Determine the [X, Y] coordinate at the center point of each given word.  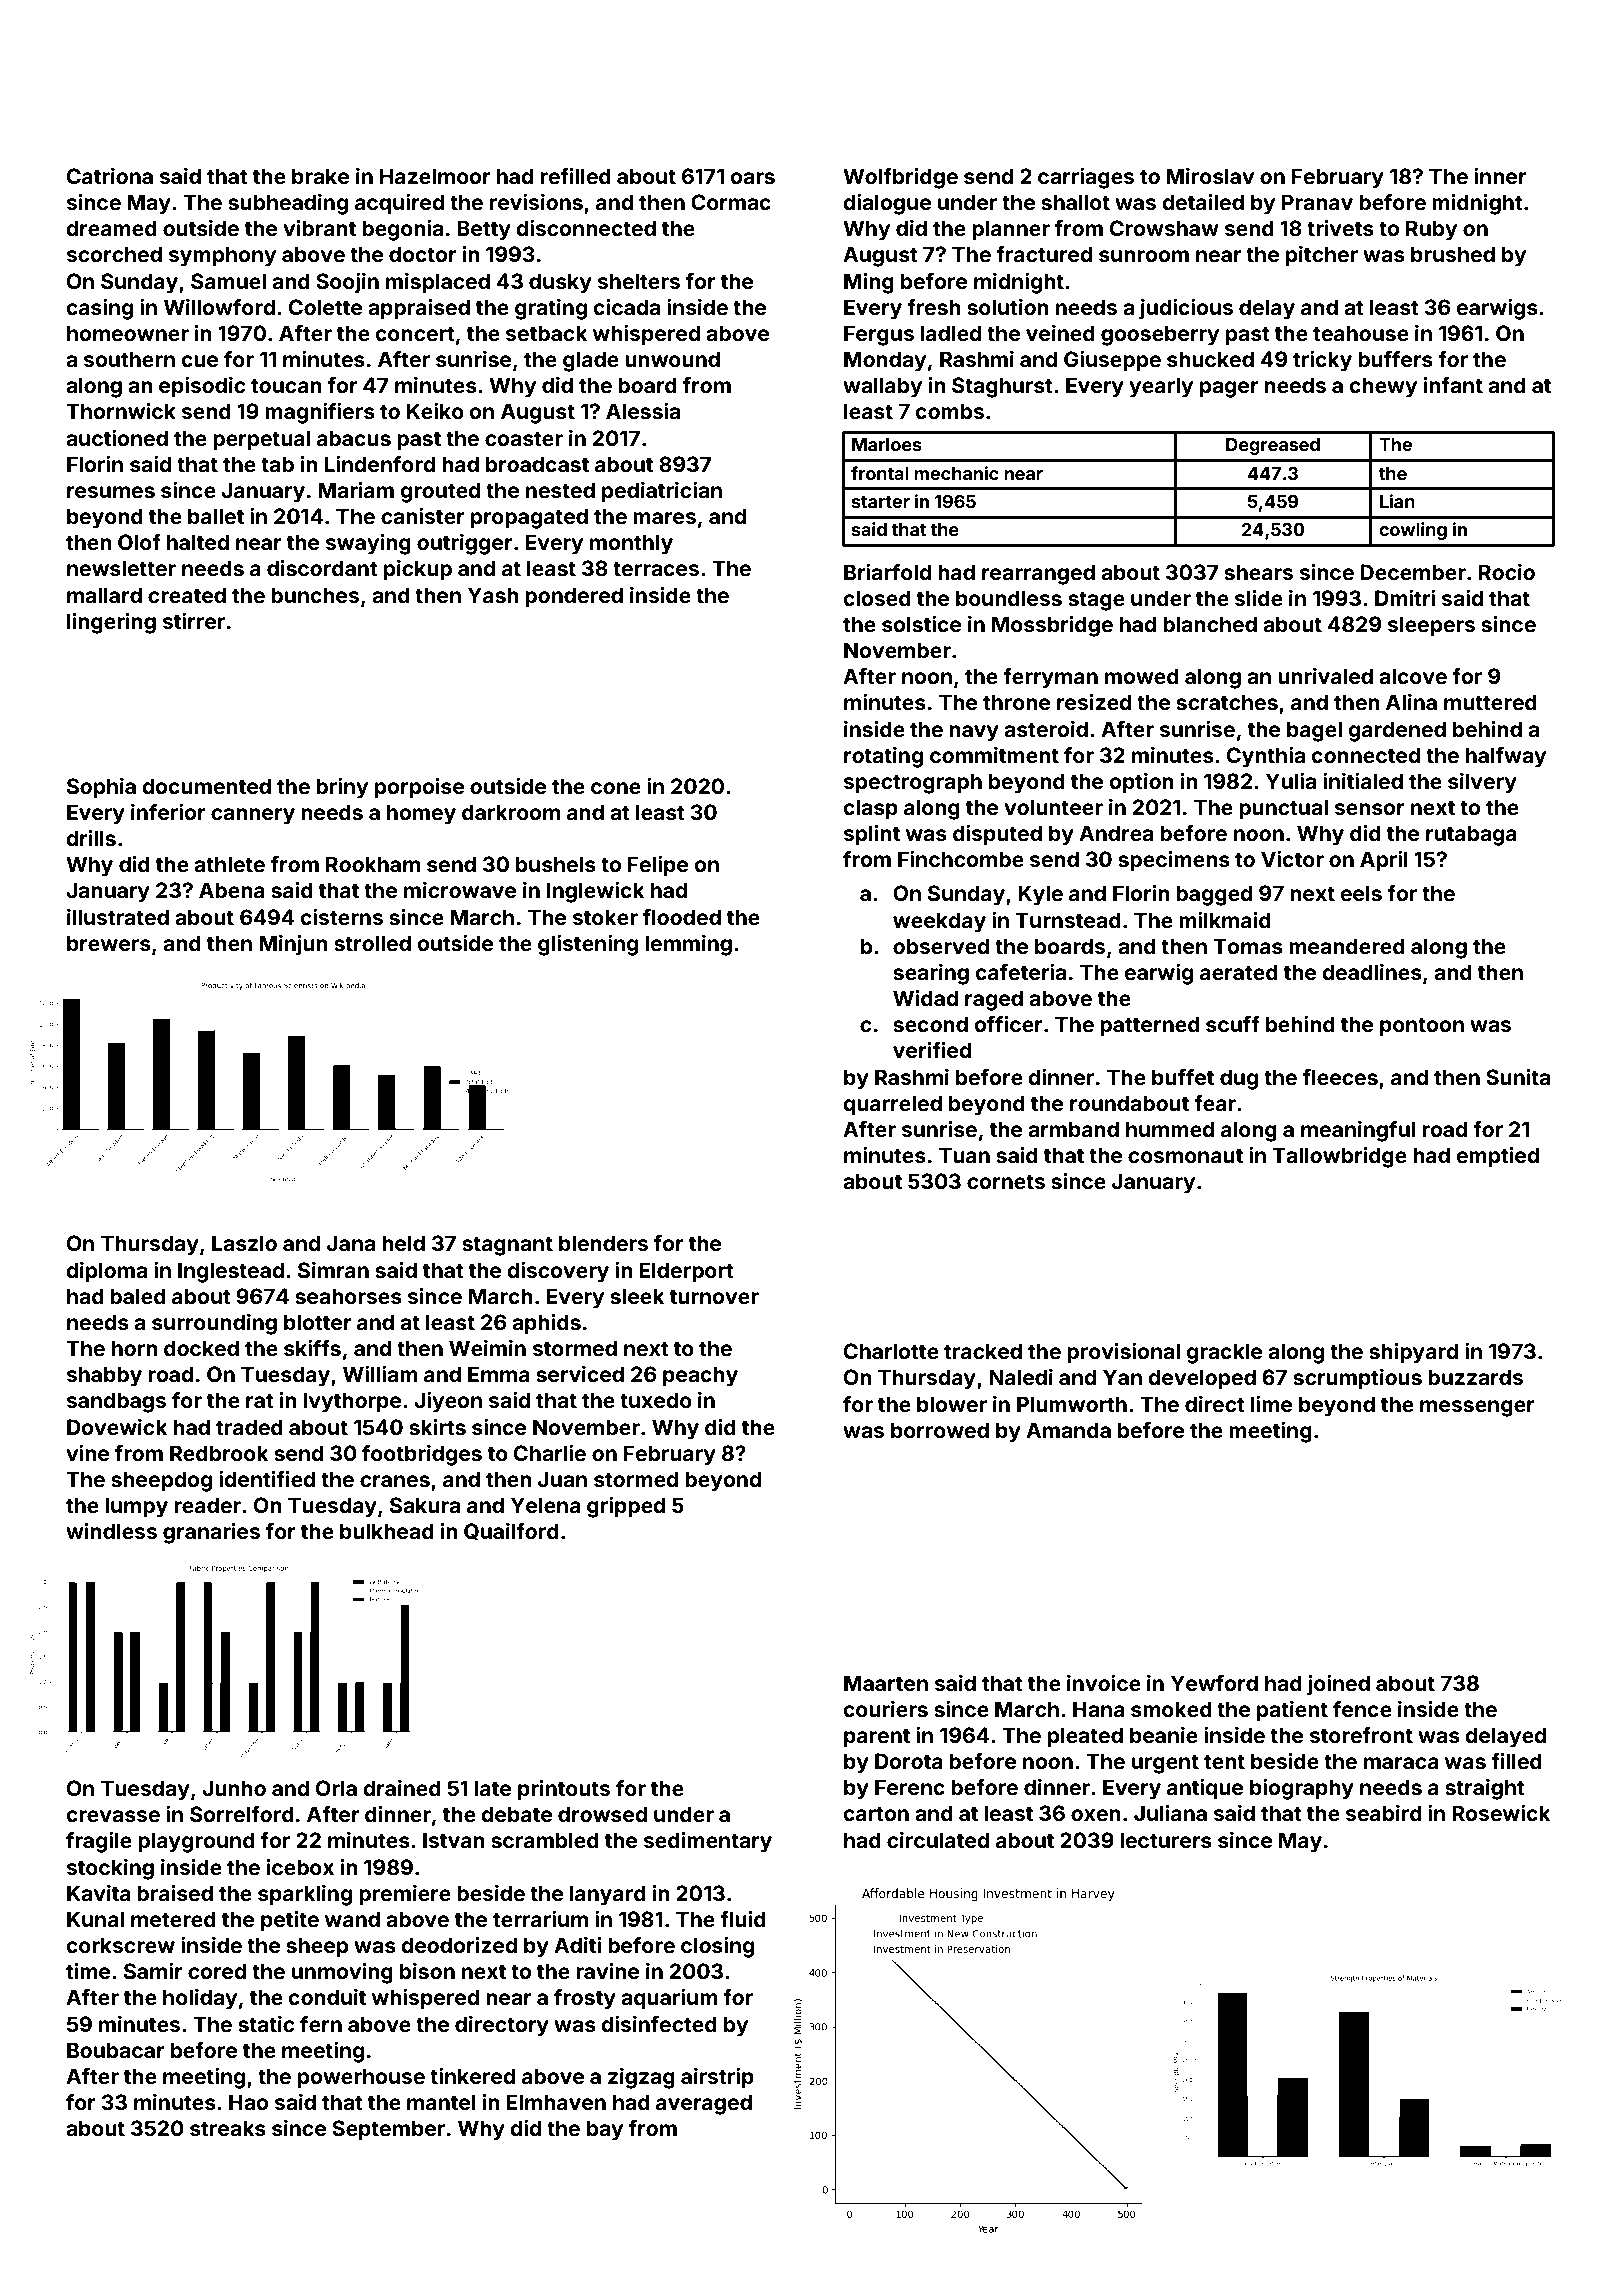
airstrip [717, 2078]
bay [605, 2130]
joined [1338, 1685]
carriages [1086, 178]
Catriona [110, 176]
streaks [228, 2128]
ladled [951, 333]
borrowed [940, 1430]
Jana [351, 1243]
